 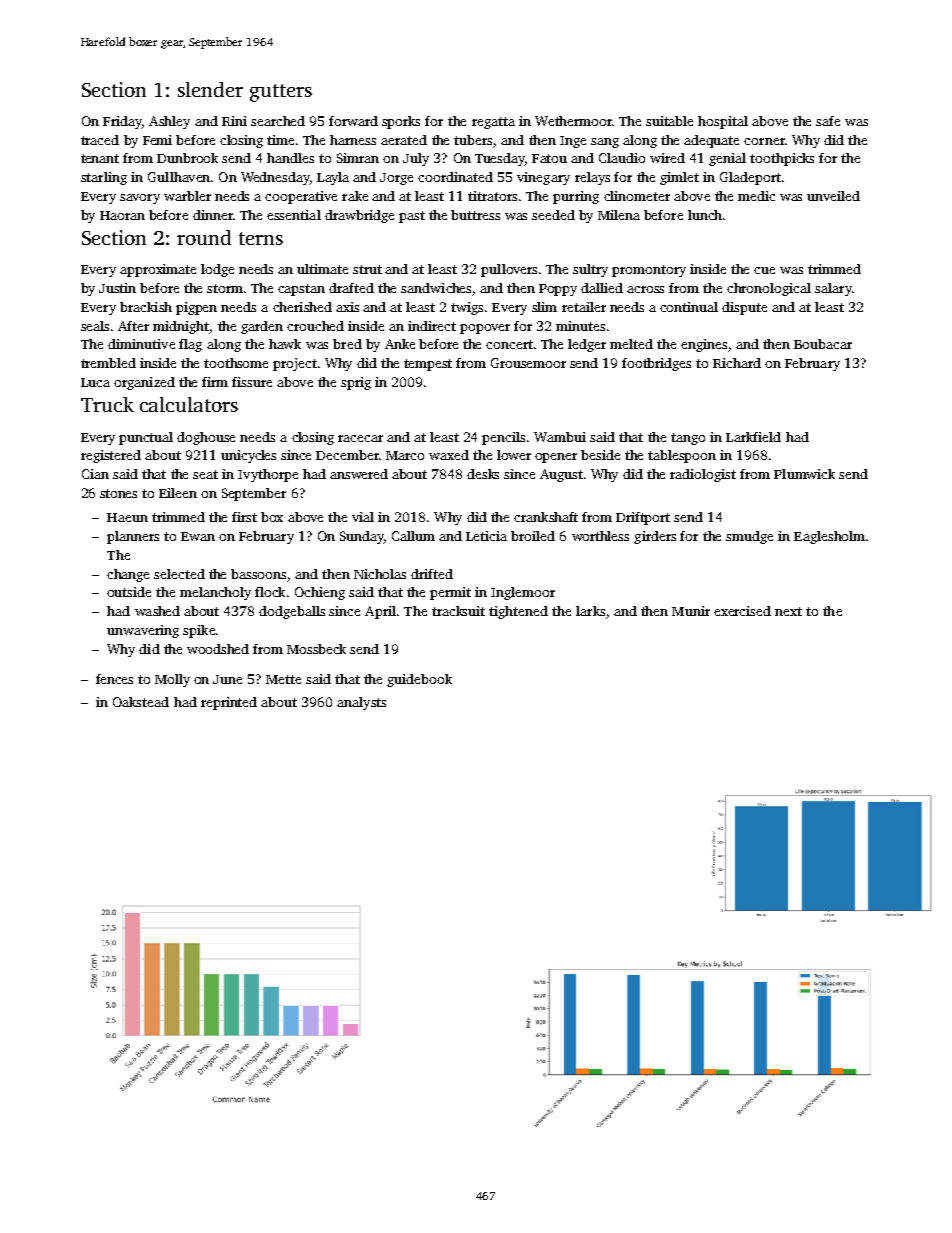 I want to click on midnight, so click(x=181, y=327).
